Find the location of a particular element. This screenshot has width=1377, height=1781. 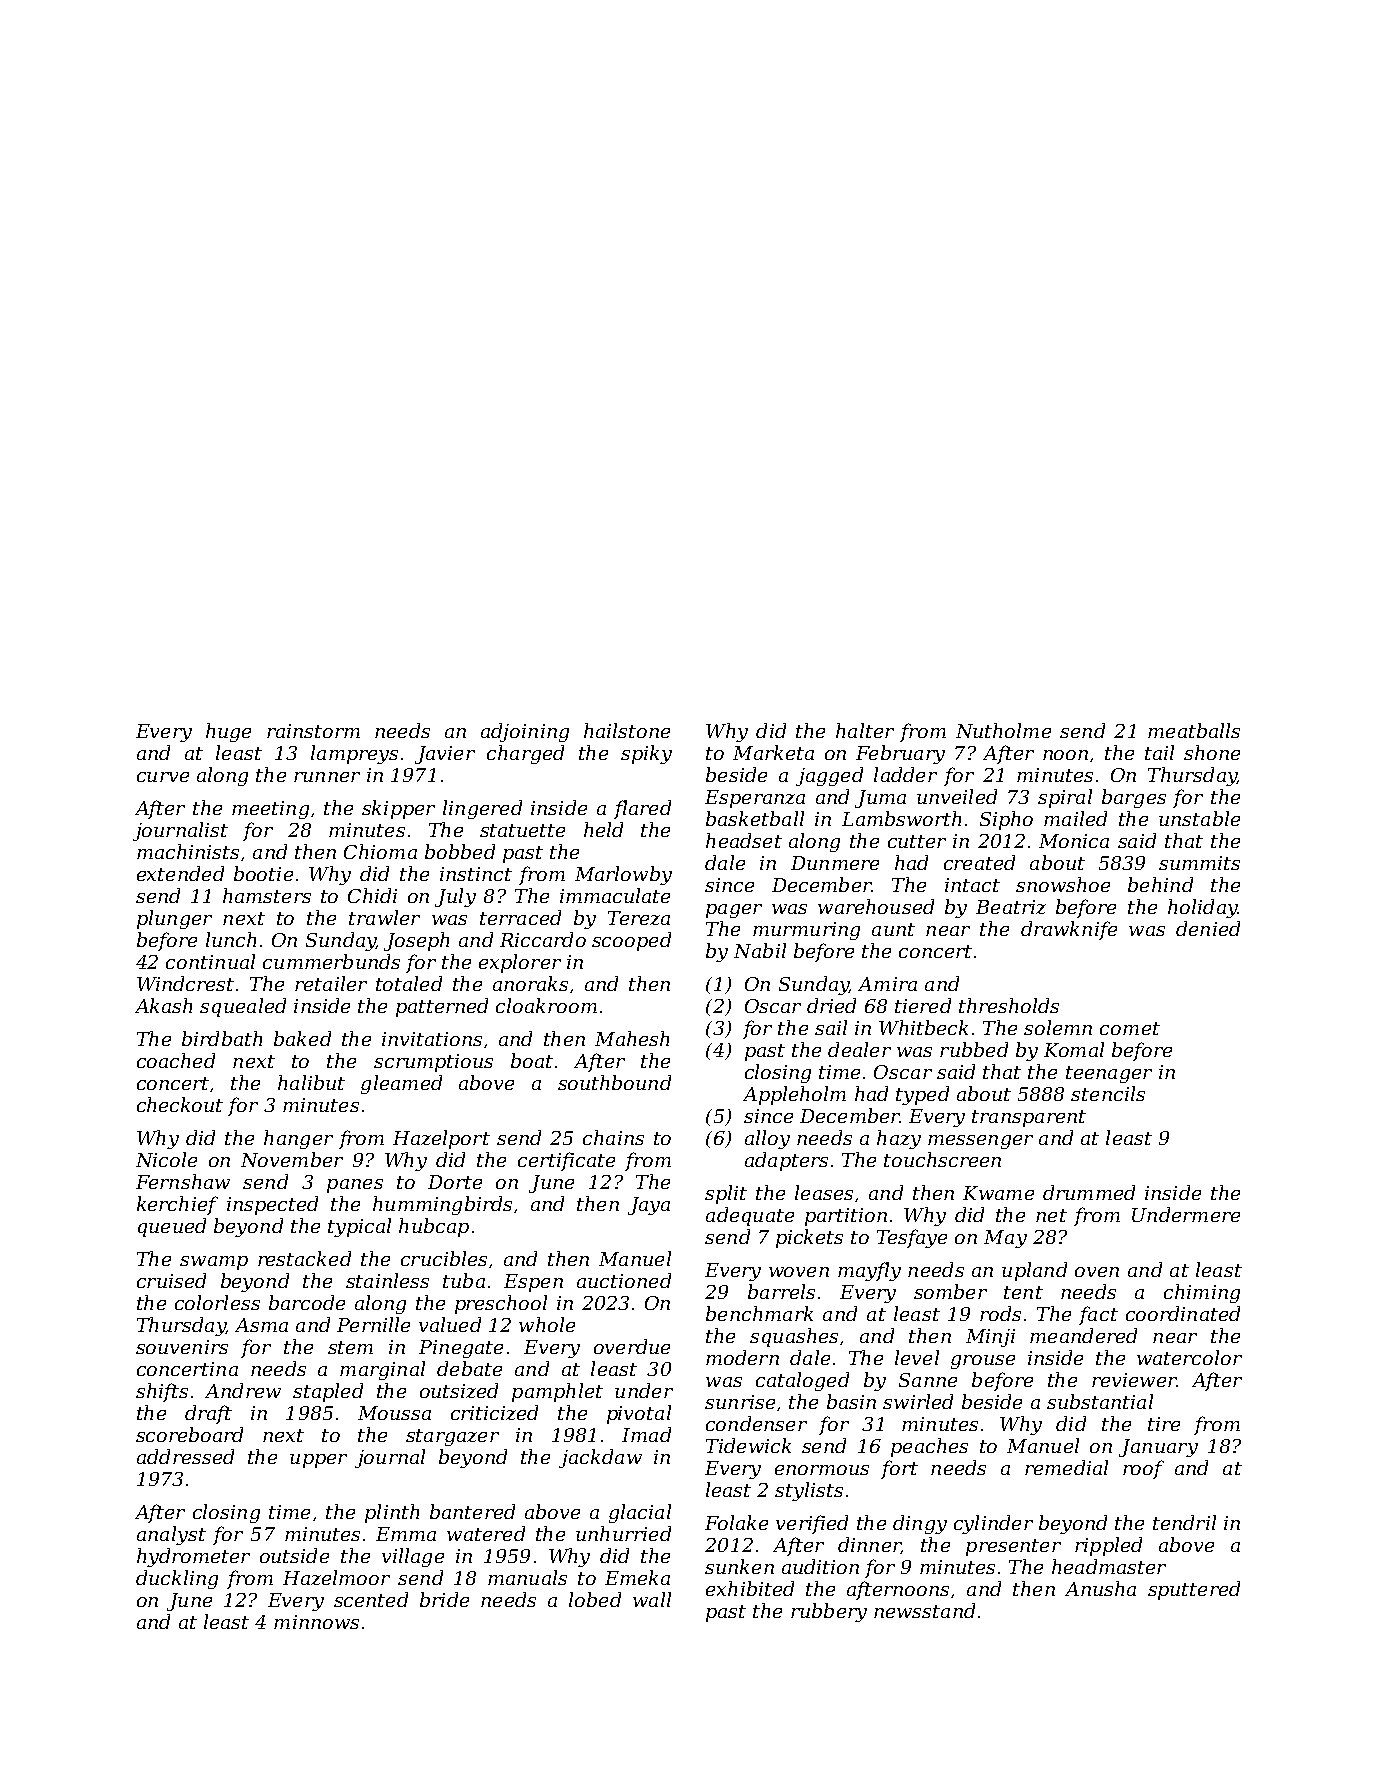

curve is located at coordinates (163, 777).
